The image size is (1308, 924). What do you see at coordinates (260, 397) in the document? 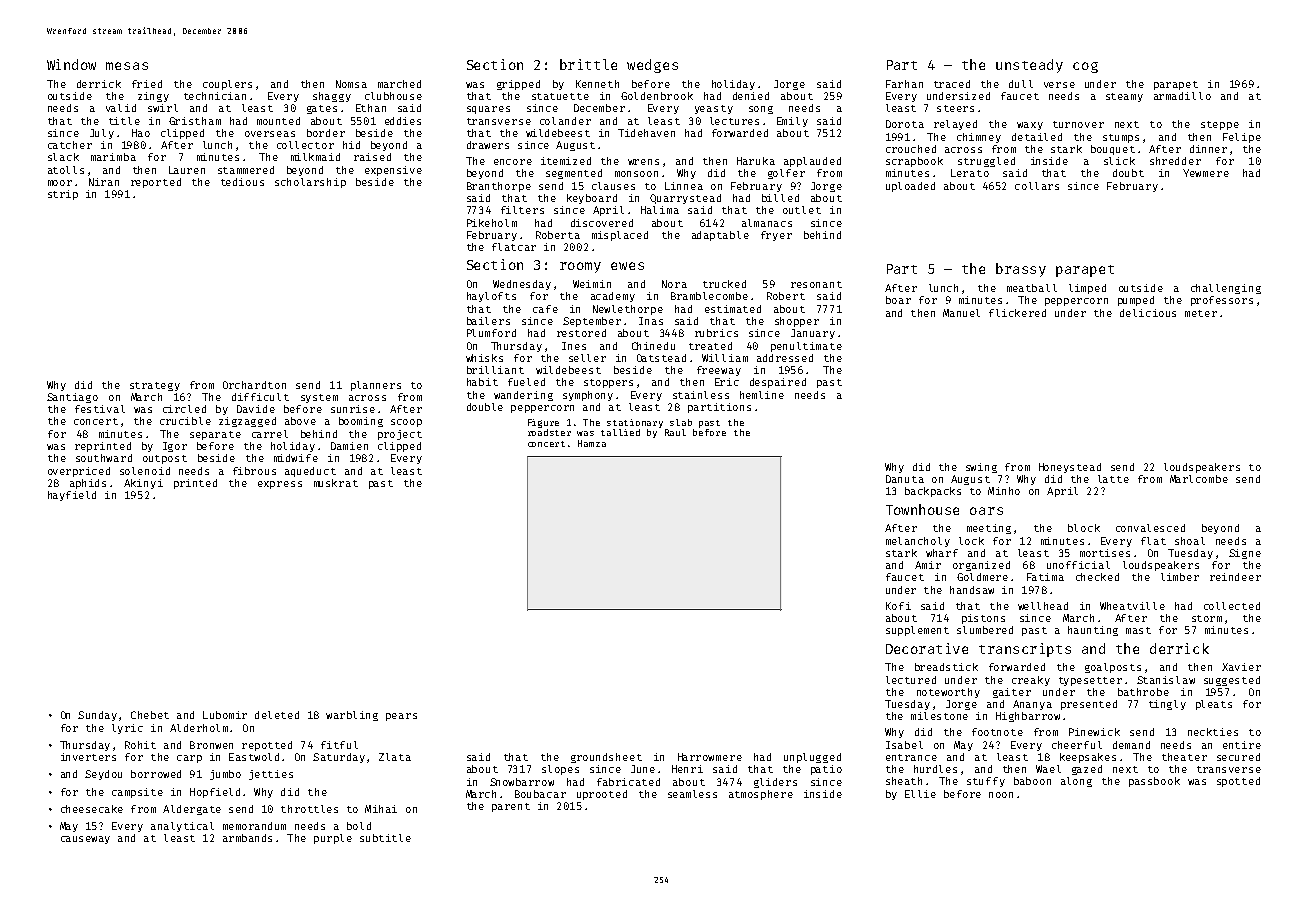
I see `difficult` at bounding box center [260, 397].
